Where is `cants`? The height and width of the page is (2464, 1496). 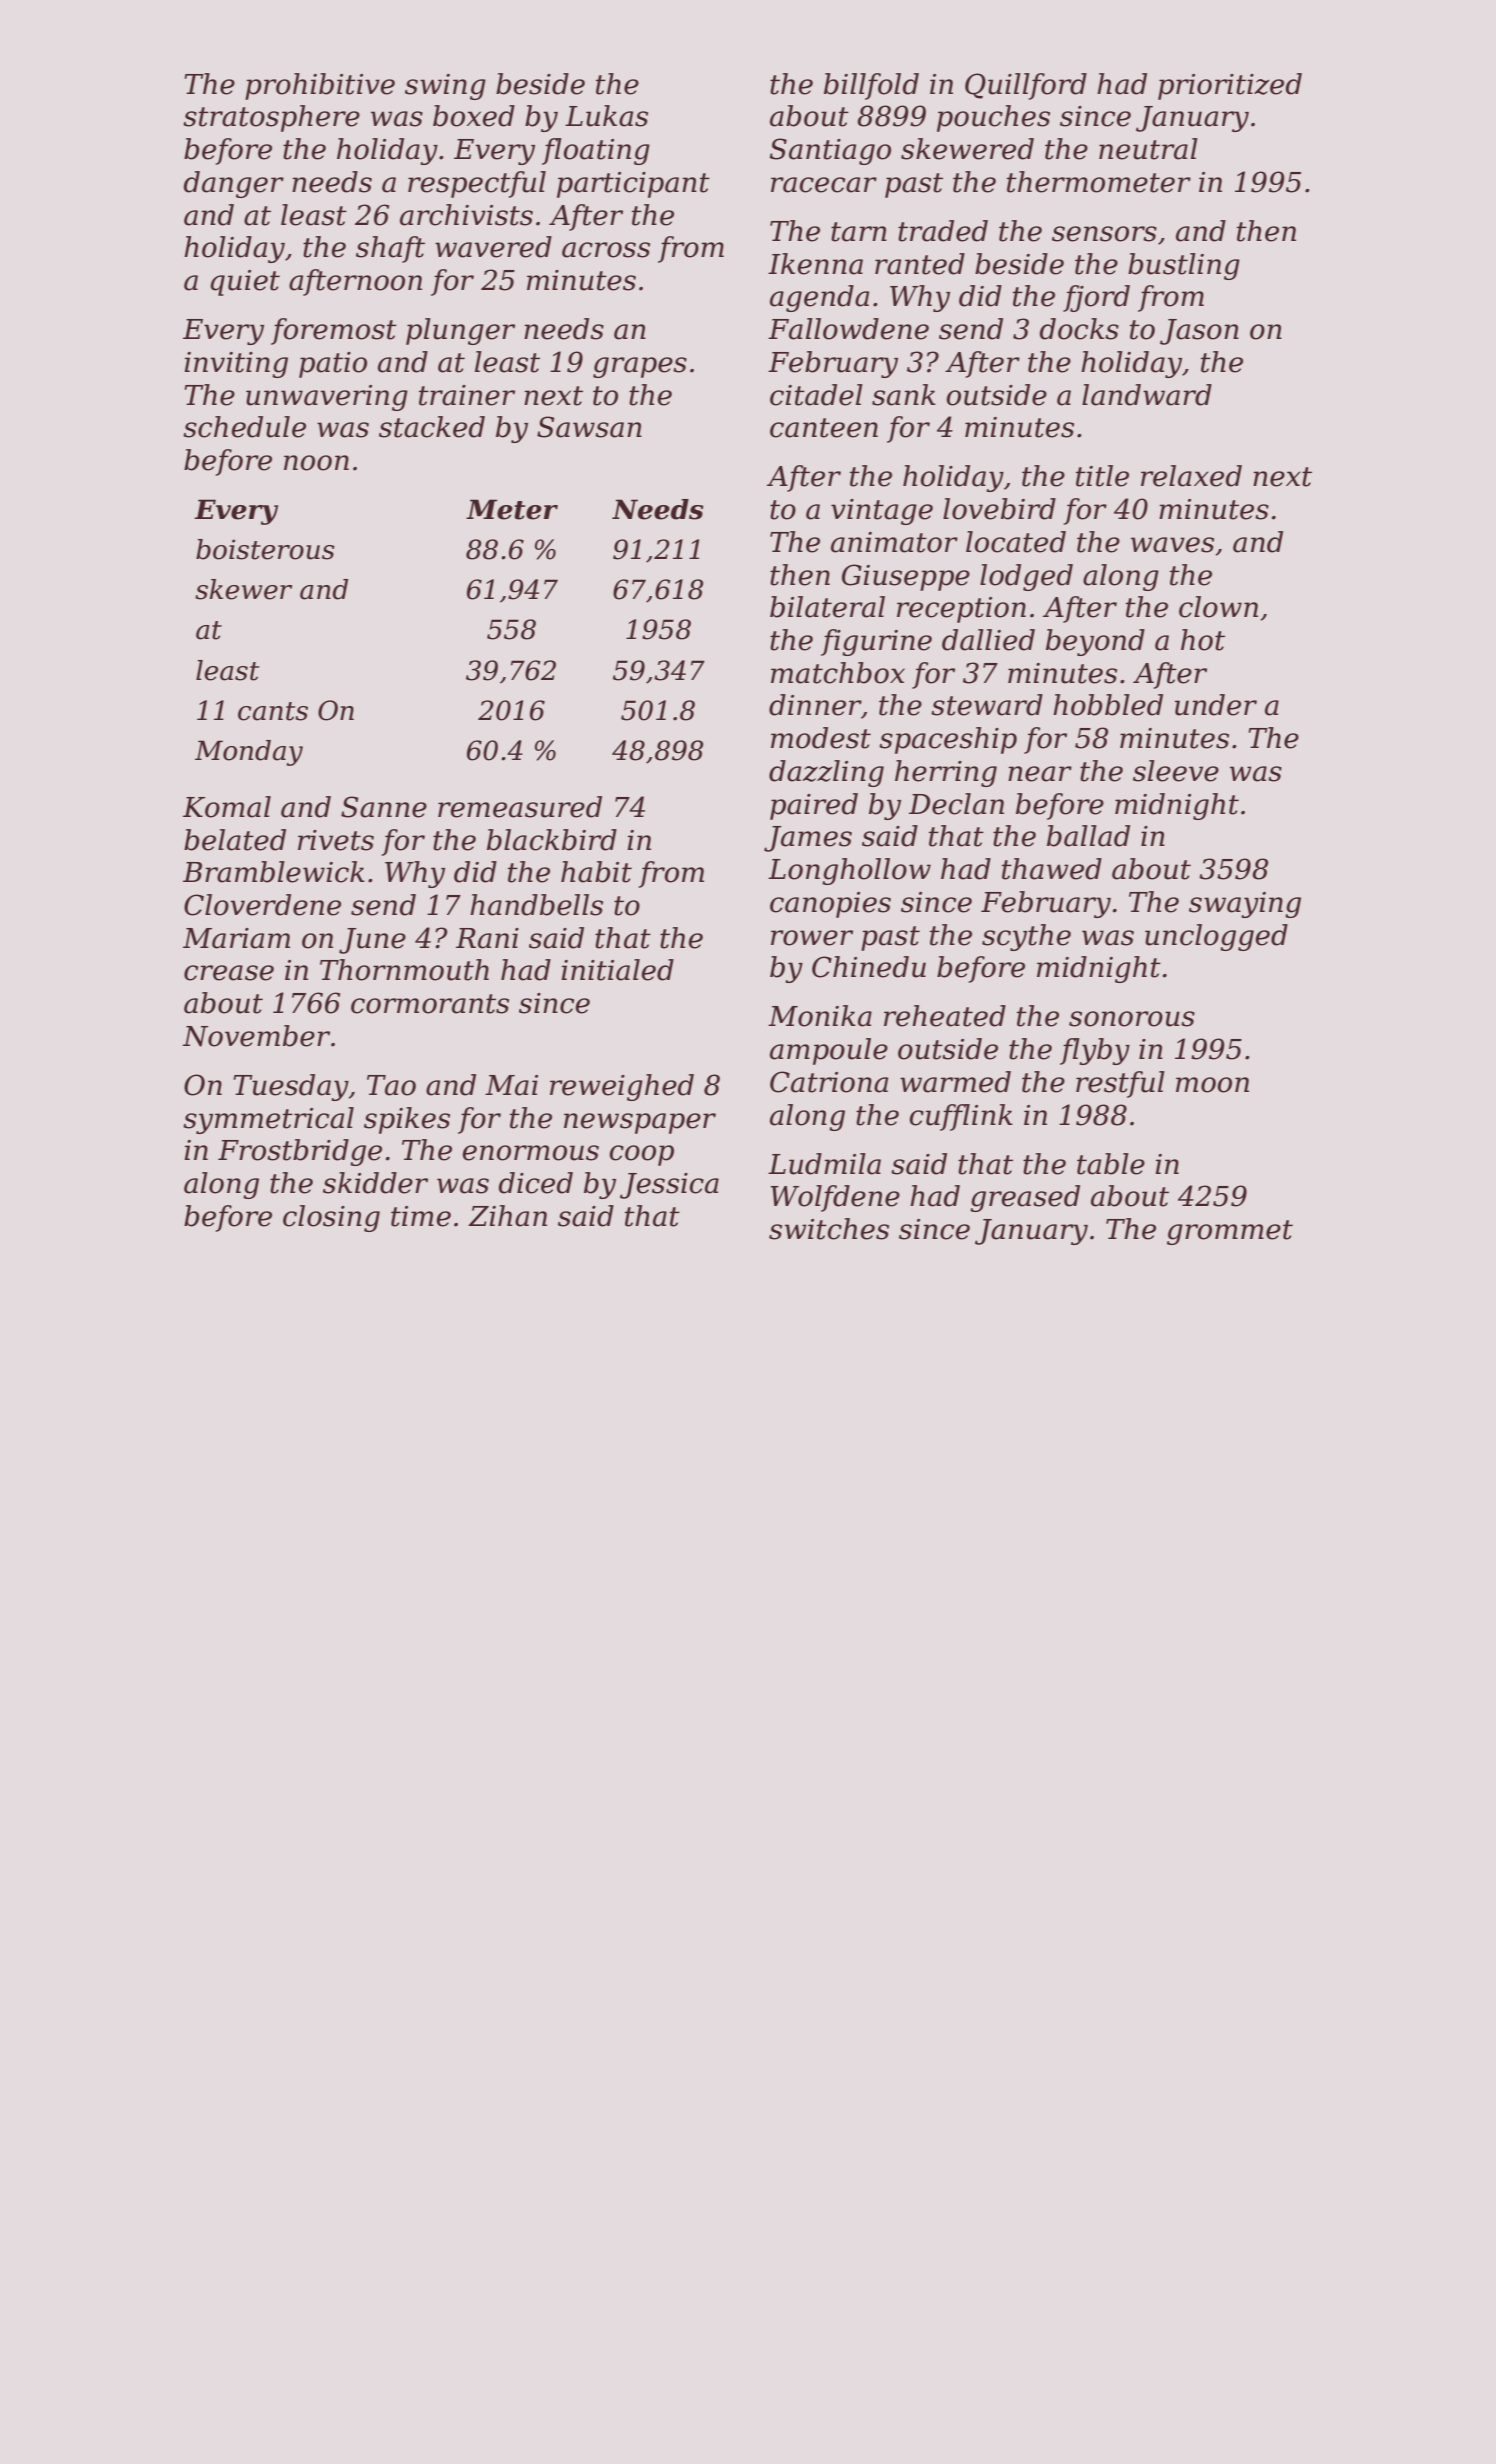
cants is located at coordinates (273, 711).
